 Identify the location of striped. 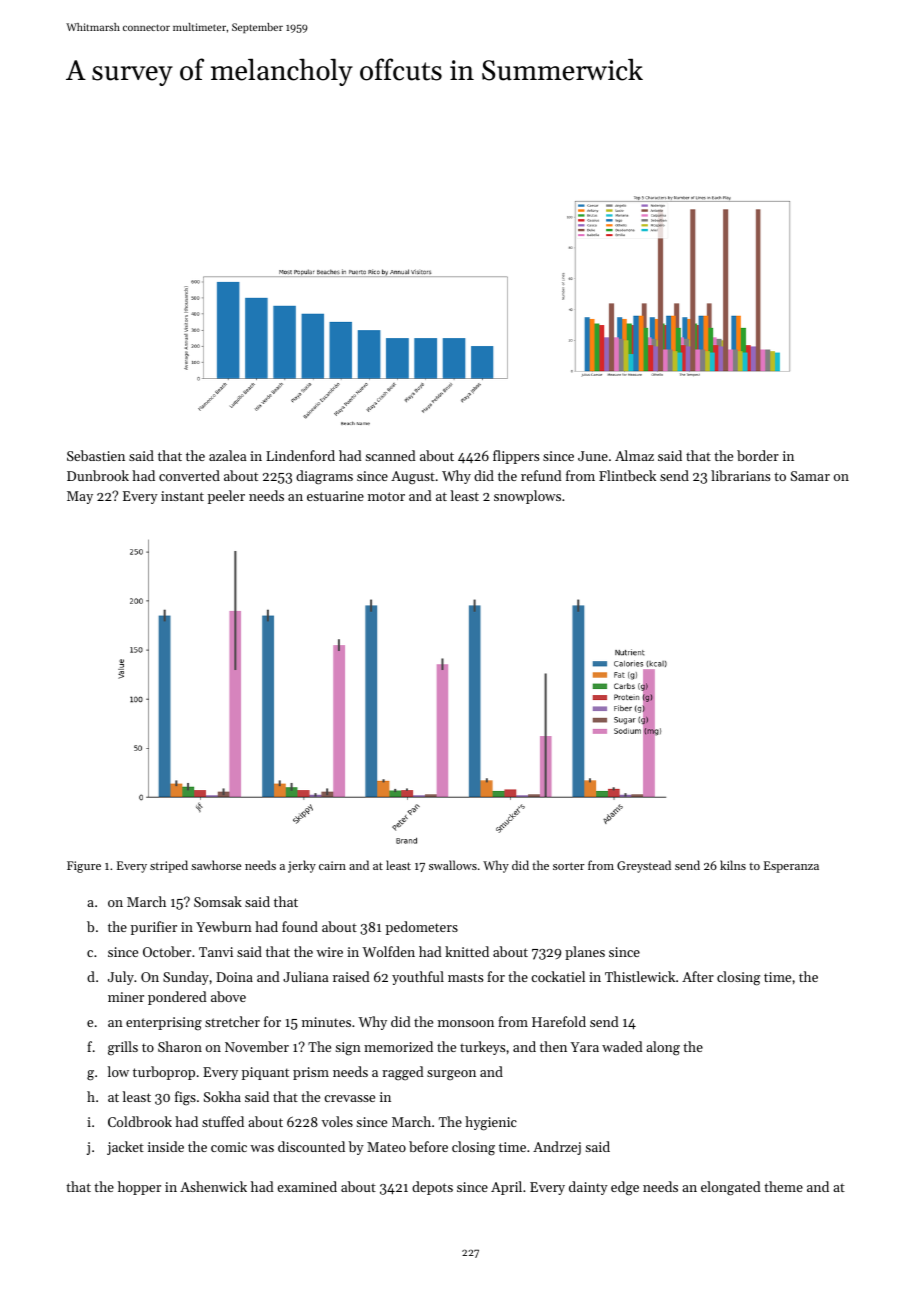
(169, 866).
